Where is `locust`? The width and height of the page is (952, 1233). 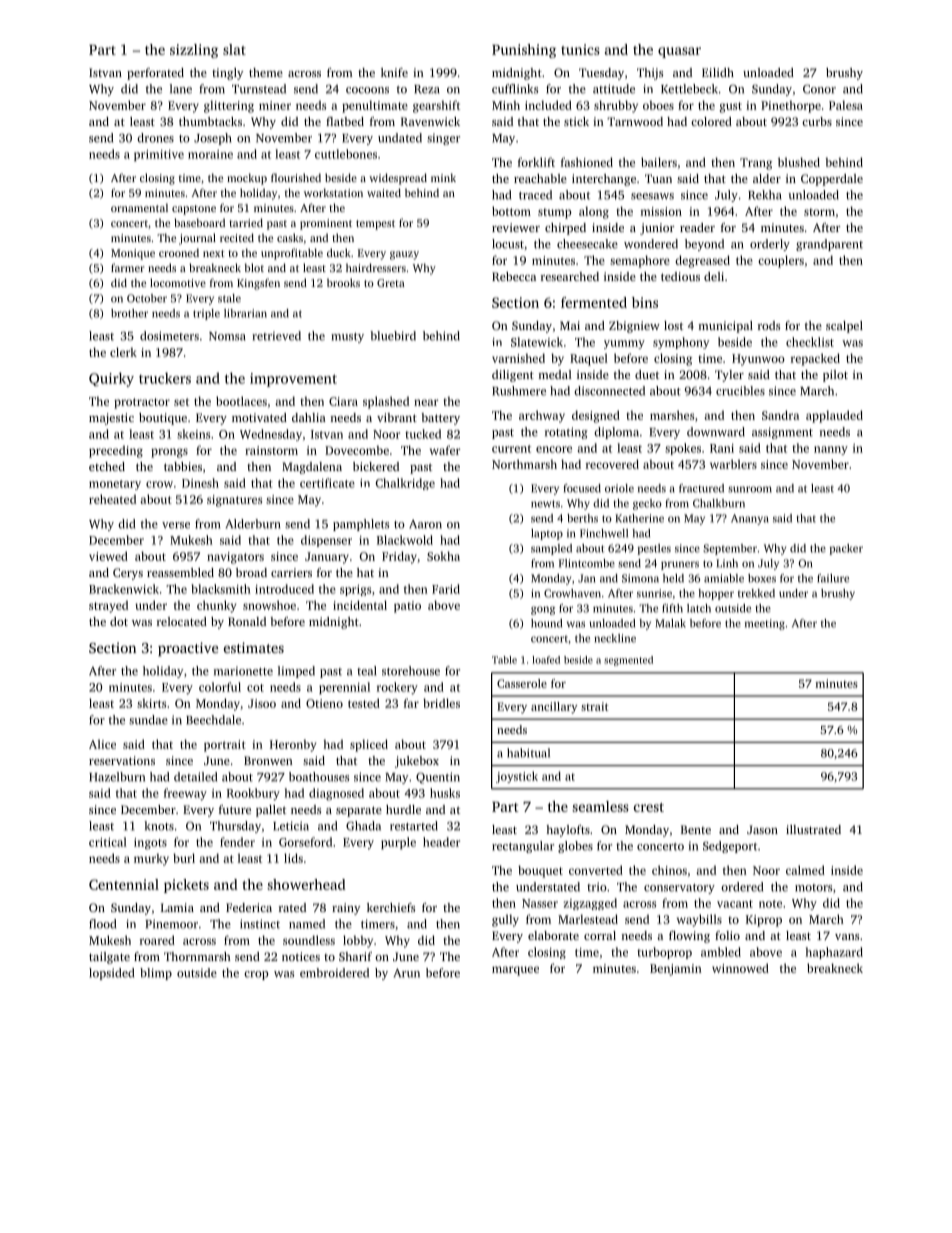 locust is located at coordinates (508, 244).
